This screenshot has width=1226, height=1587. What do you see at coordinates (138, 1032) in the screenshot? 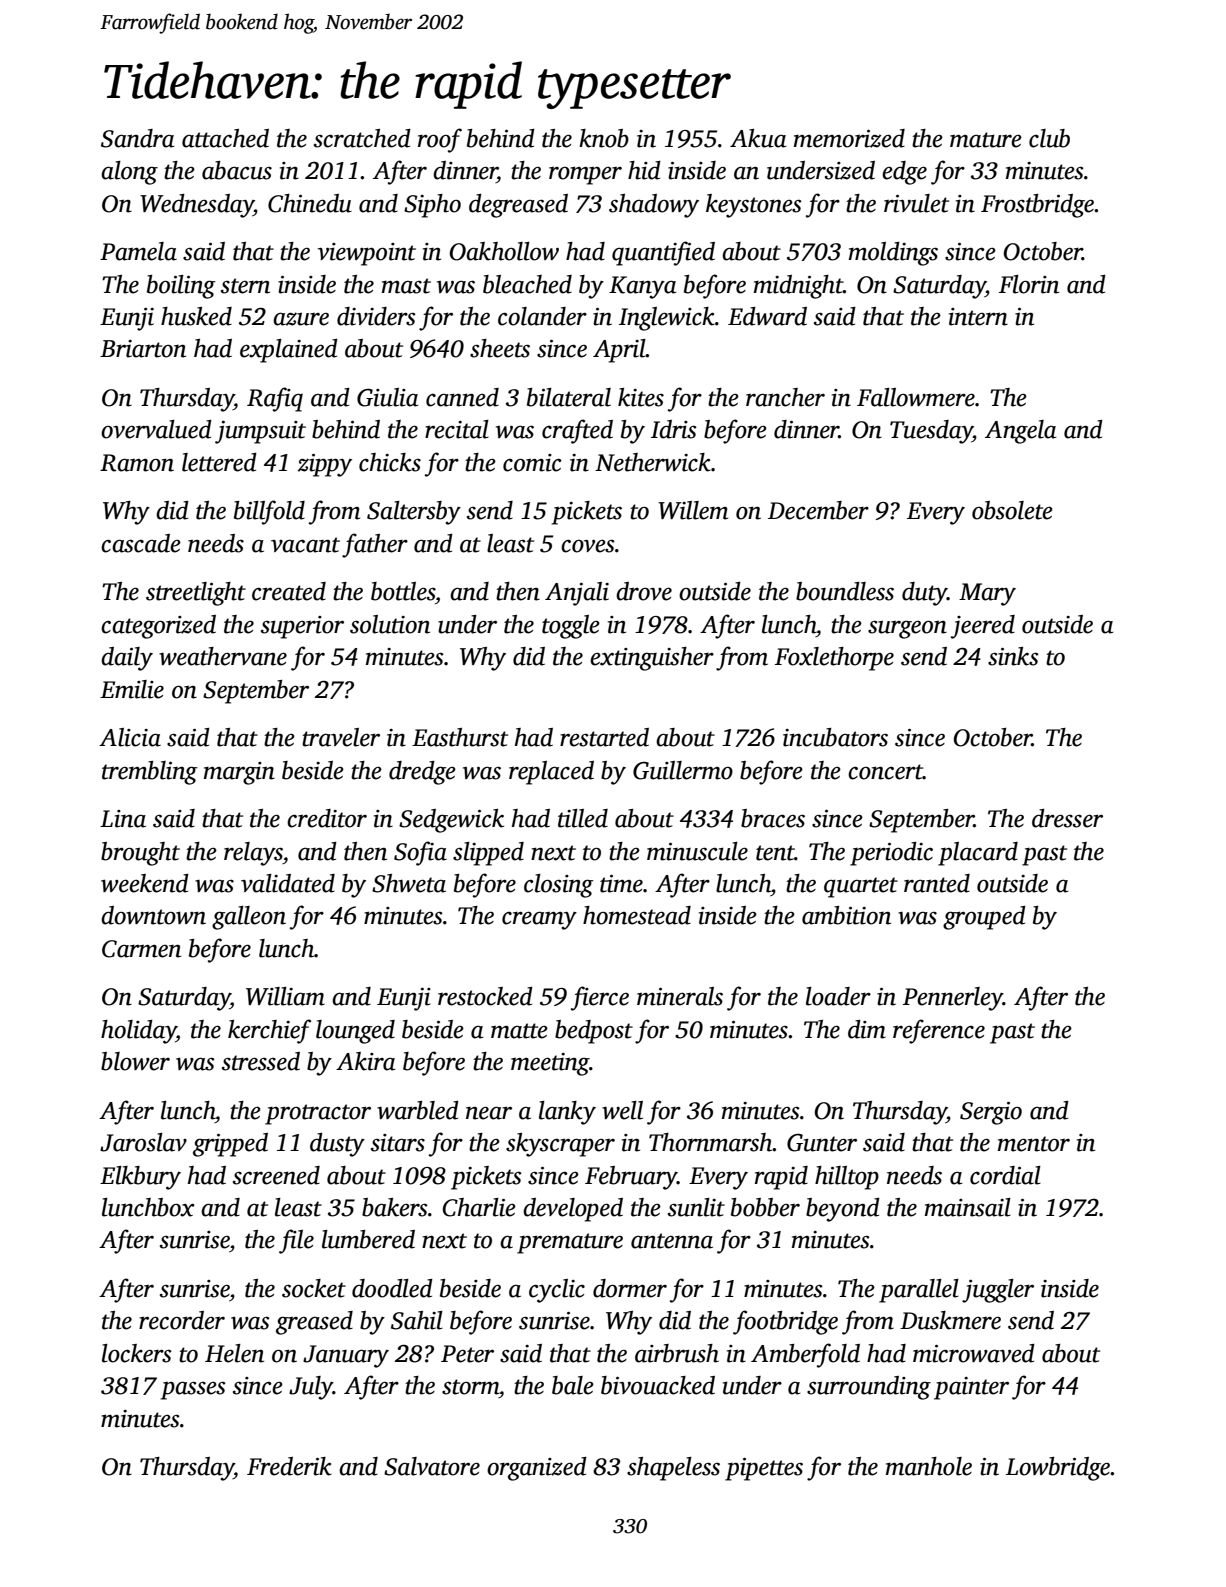
I see `holiday` at bounding box center [138, 1032].
